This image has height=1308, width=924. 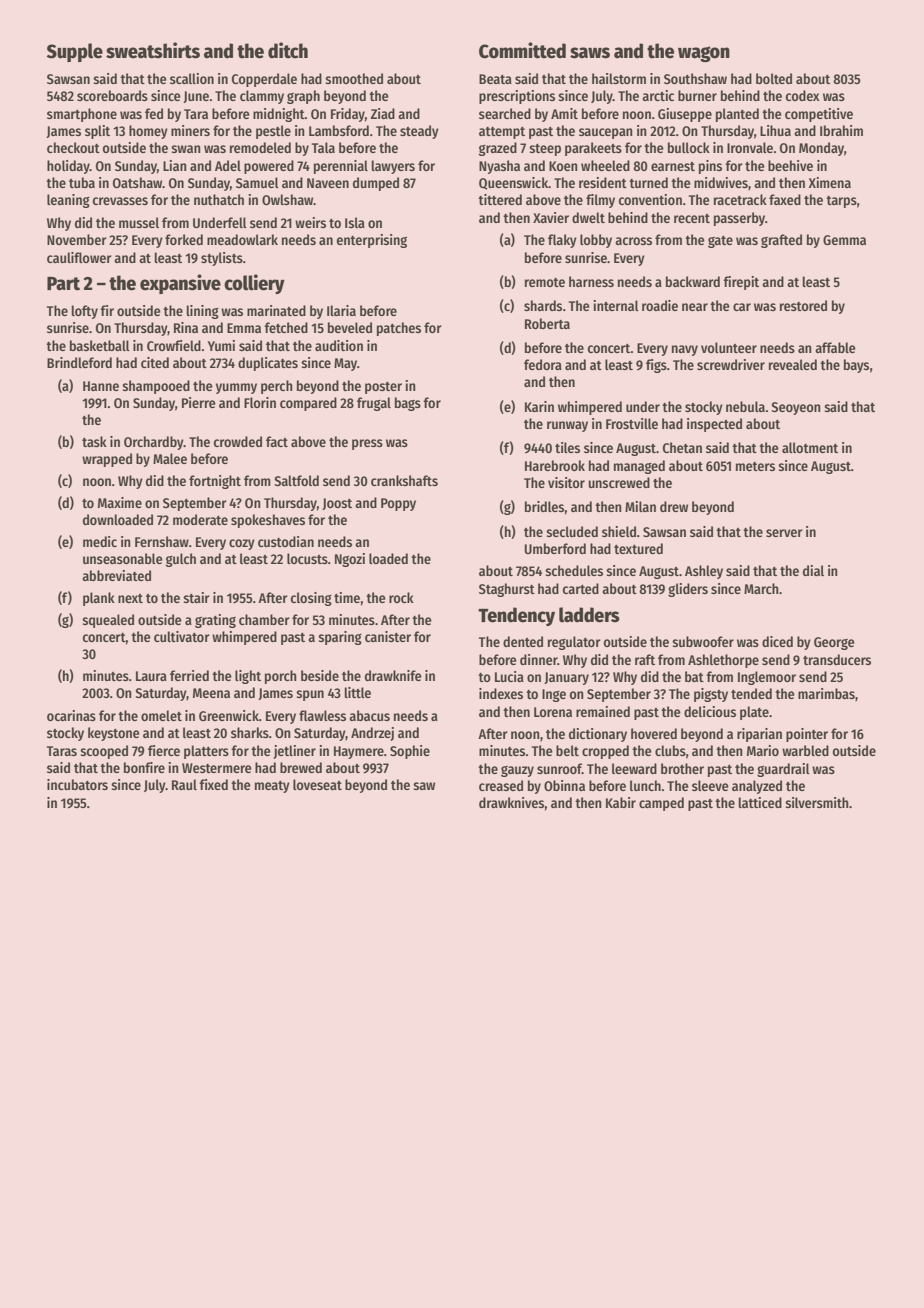 What do you see at coordinates (547, 323) in the image?
I see `Roberta` at bounding box center [547, 323].
